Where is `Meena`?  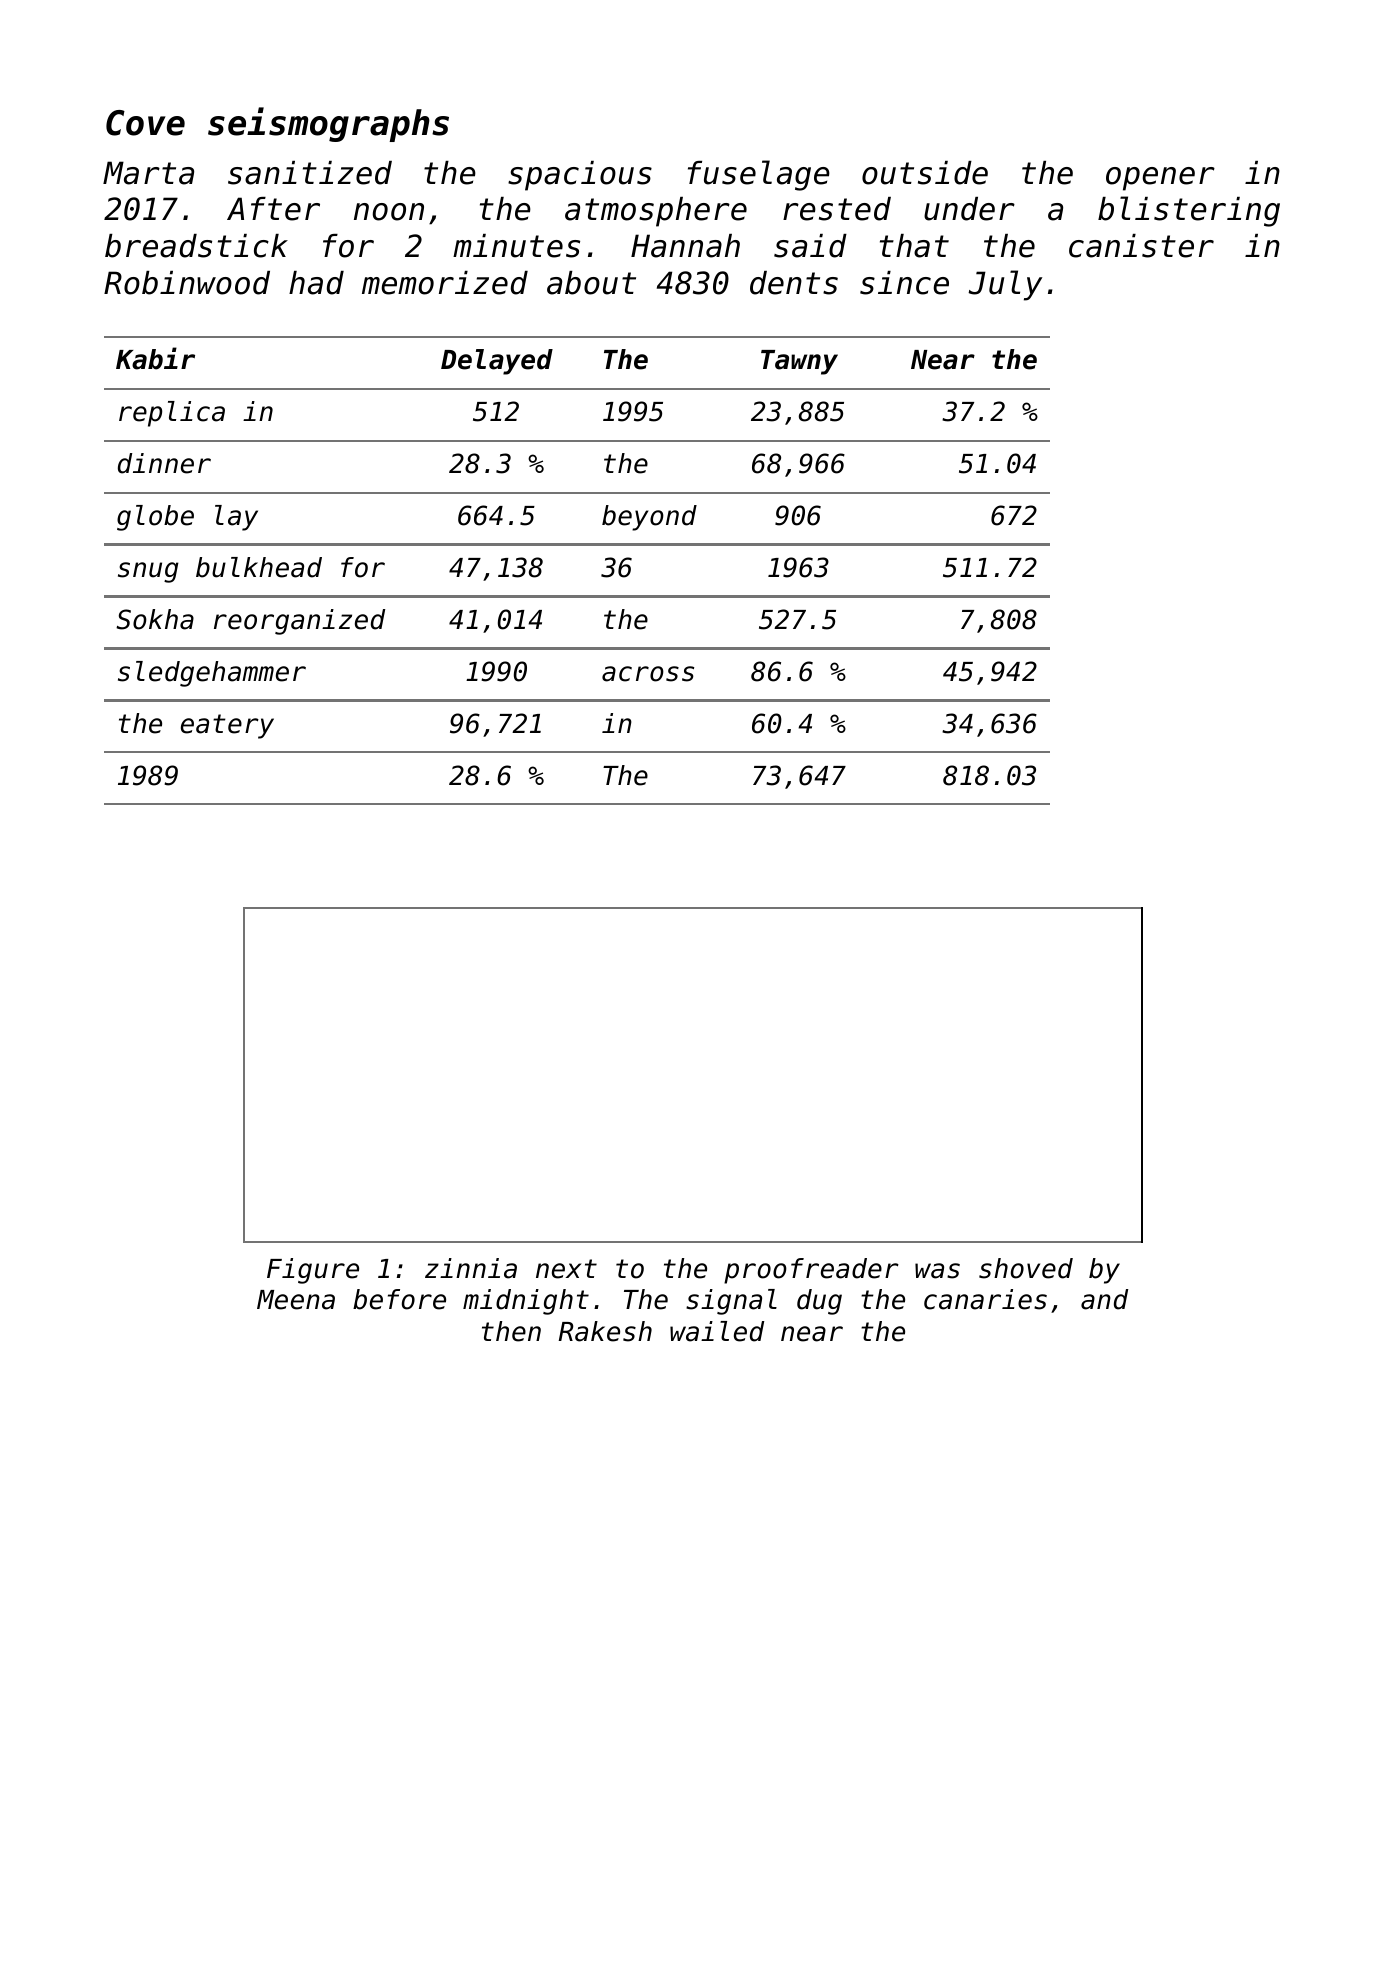
Meena is located at coordinates (296, 1300).
